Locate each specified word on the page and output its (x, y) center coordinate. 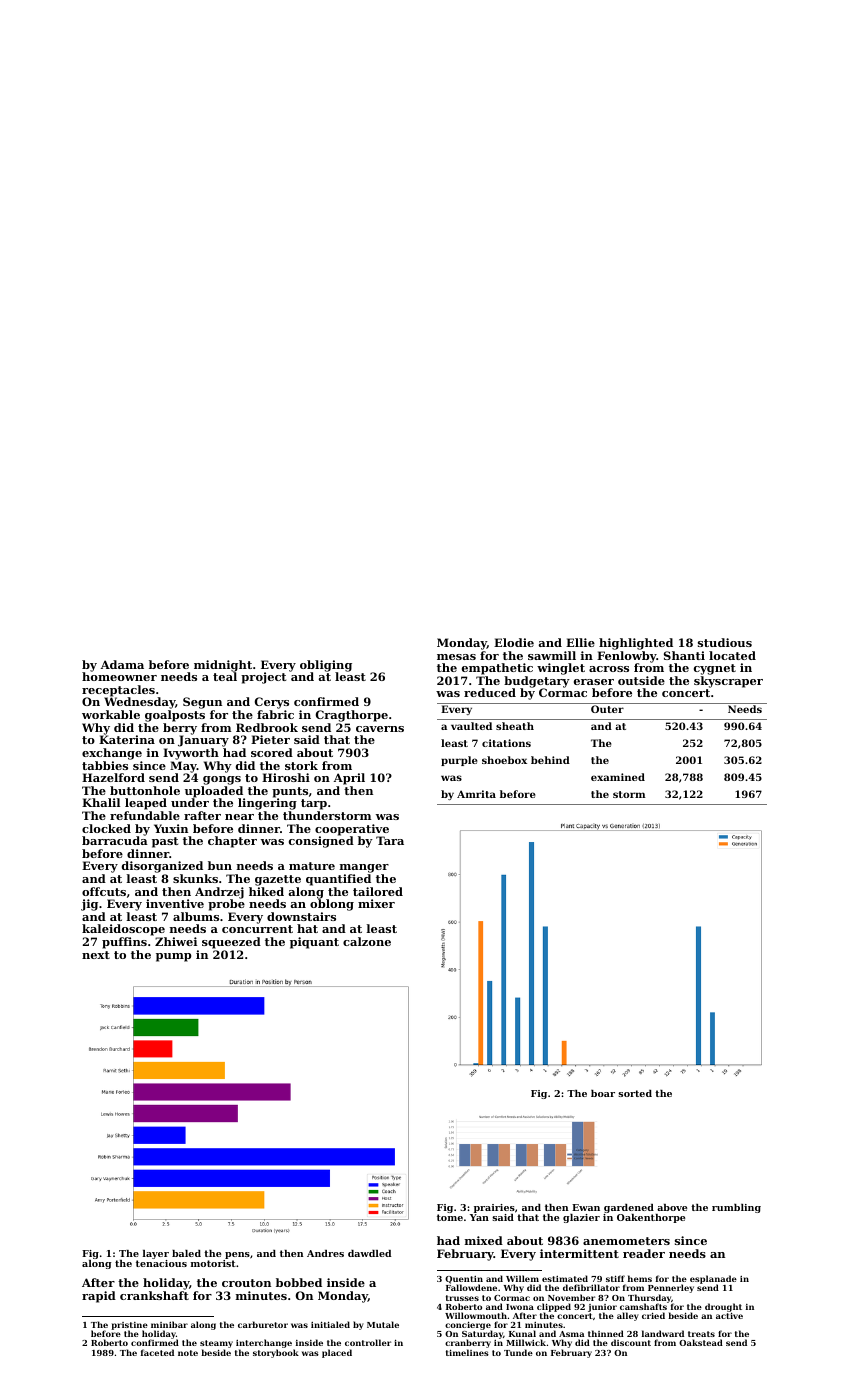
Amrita (476, 794)
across (609, 669)
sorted (635, 1093)
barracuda (115, 840)
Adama (122, 664)
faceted (157, 1352)
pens (237, 1255)
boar (603, 1093)
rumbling (736, 1208)
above (672, 1207)
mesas (456, 657)
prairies (494, 1208)
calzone (367, 941)
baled (186, 1253)
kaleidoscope (123, 930)
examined (618, 777)
